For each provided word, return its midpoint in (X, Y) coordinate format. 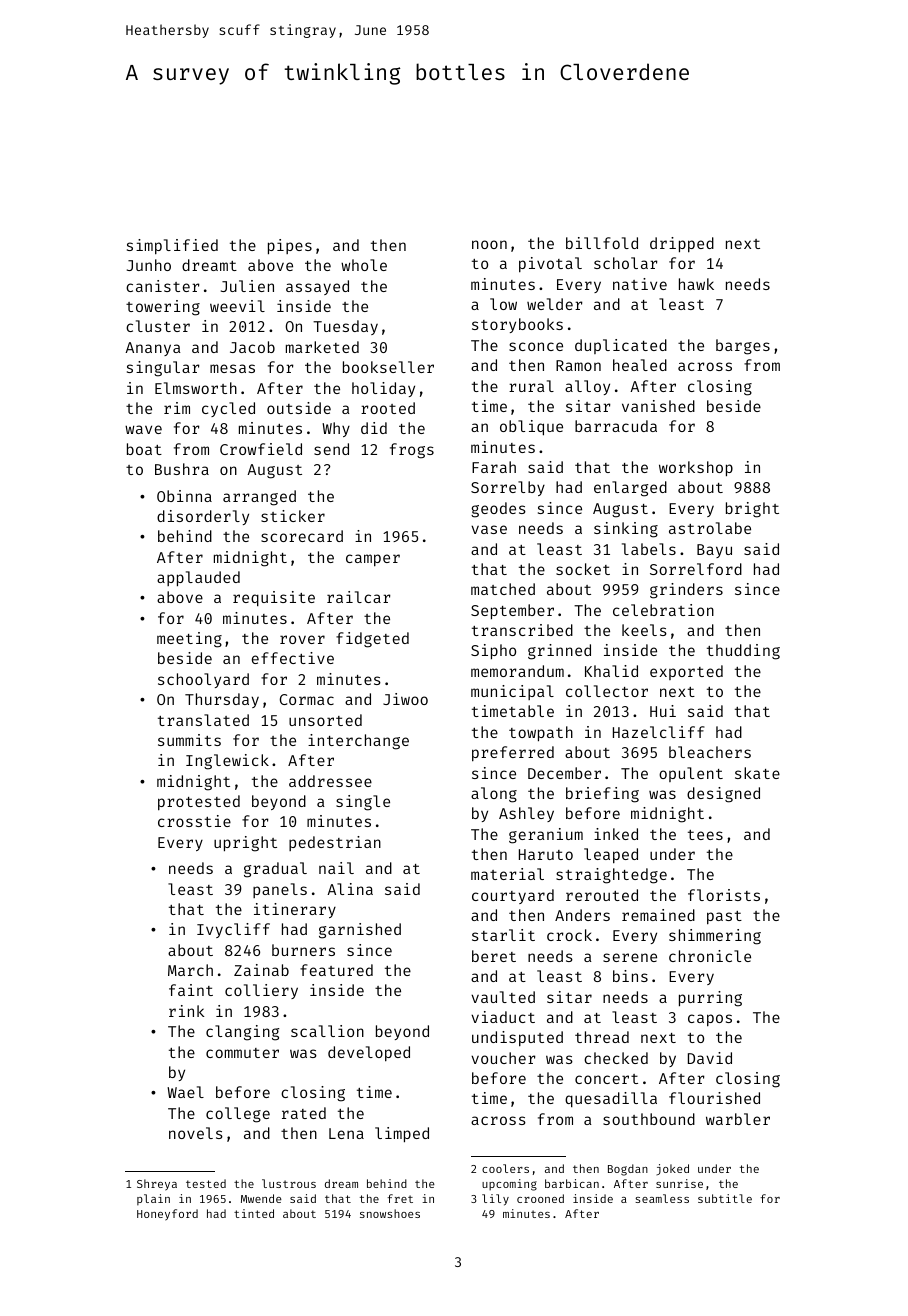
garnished (360, 931)
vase (489, 529)
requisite (274, 598)
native (640, 284)
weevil (237, 306)
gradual (275, 870)
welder (554, 304)
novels (196, 1133)
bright (752, 510)
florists (724, 895)
